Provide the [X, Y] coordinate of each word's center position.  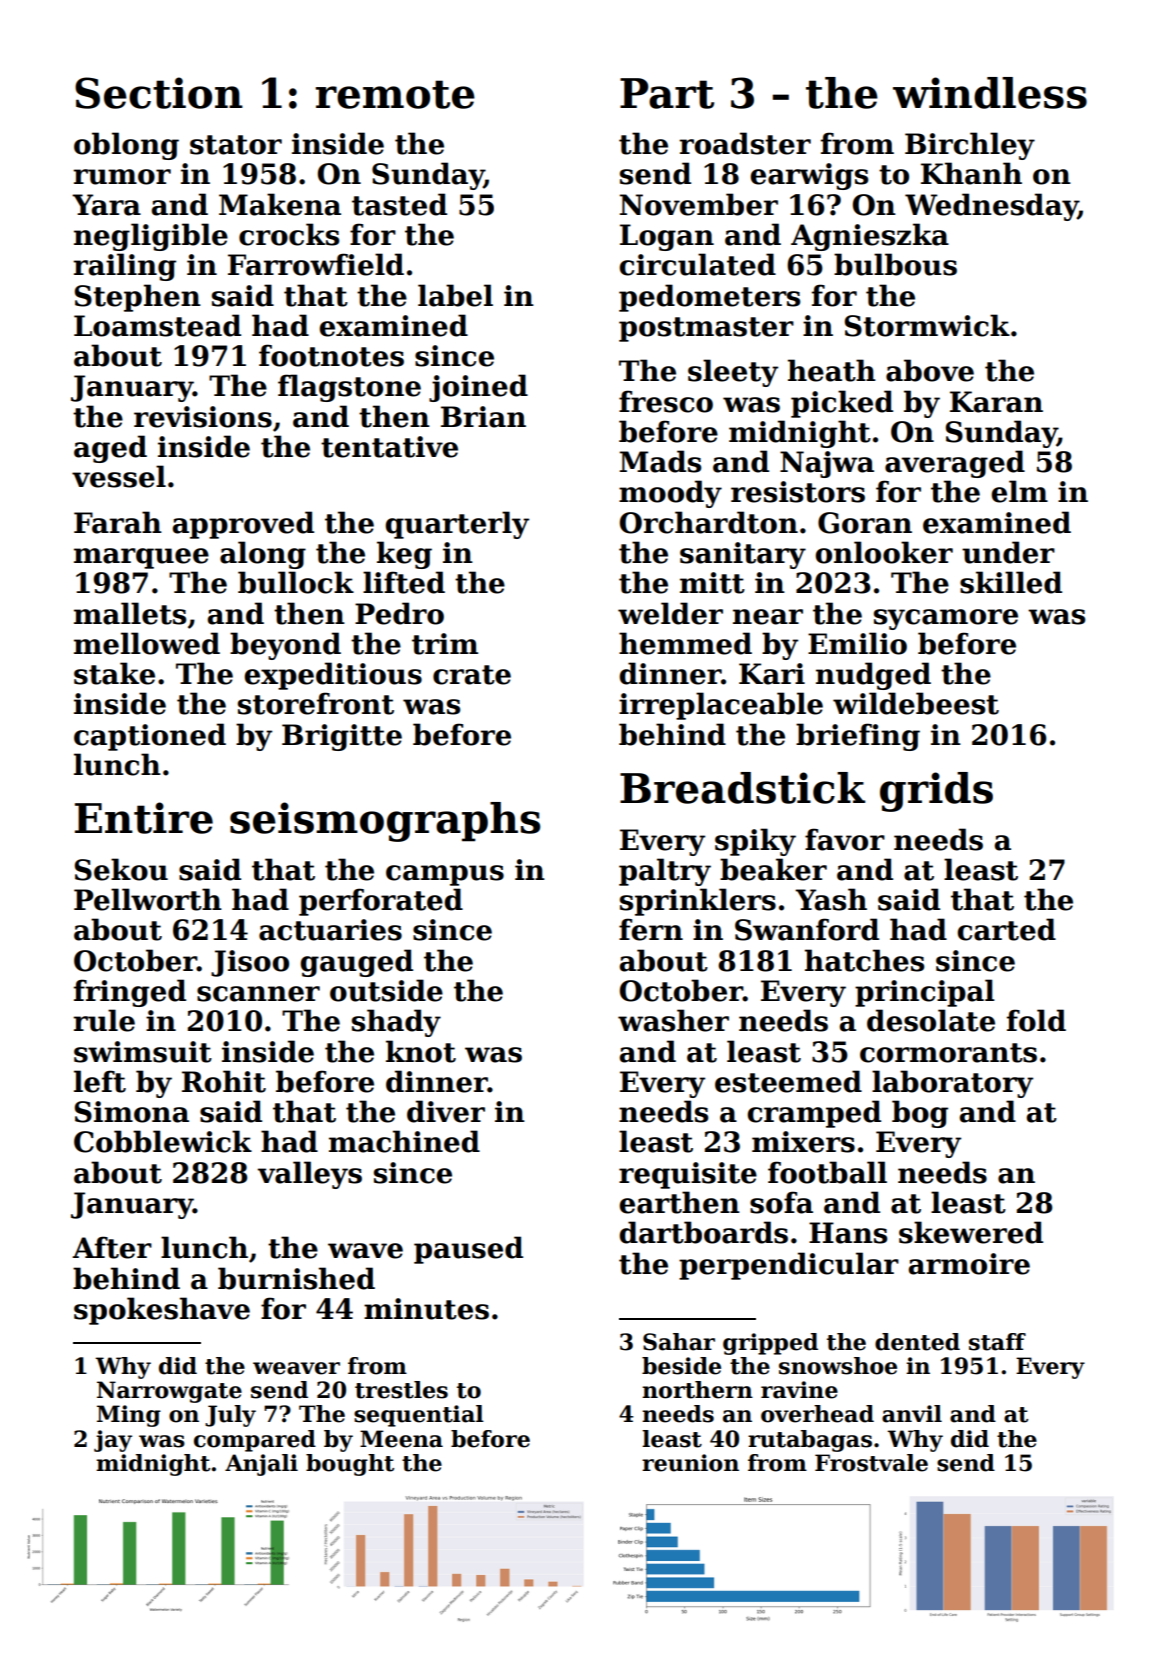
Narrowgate [169, 1392]
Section [159, 93]
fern [651, 929]
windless [990, 93]
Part [667, 93]
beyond [285, 646]
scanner [258, 994]
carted [1006, 929]
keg [404, 555]
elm [1019, 491]
